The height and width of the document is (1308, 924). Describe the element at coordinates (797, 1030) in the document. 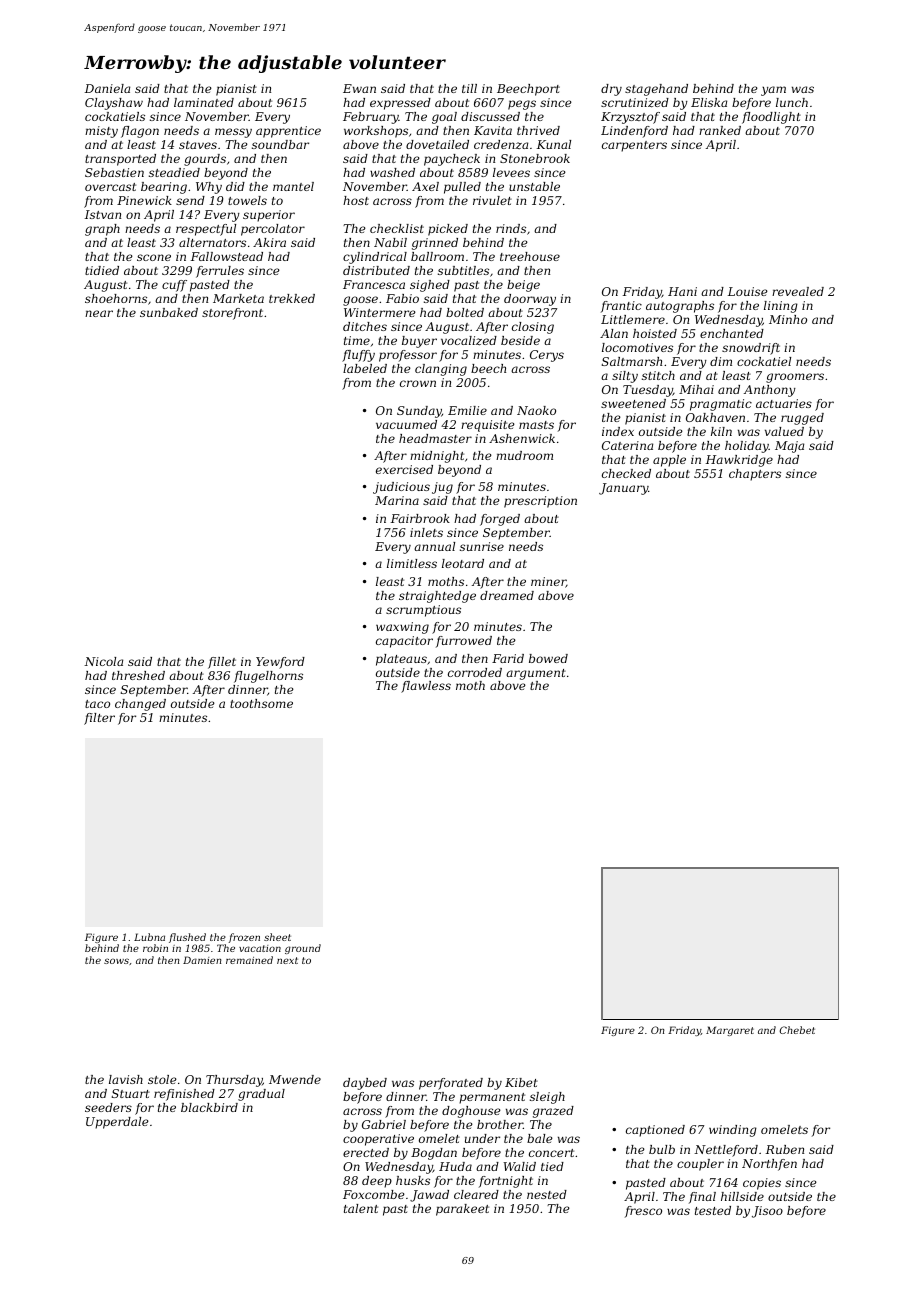

I see `Chebet` at that location.
